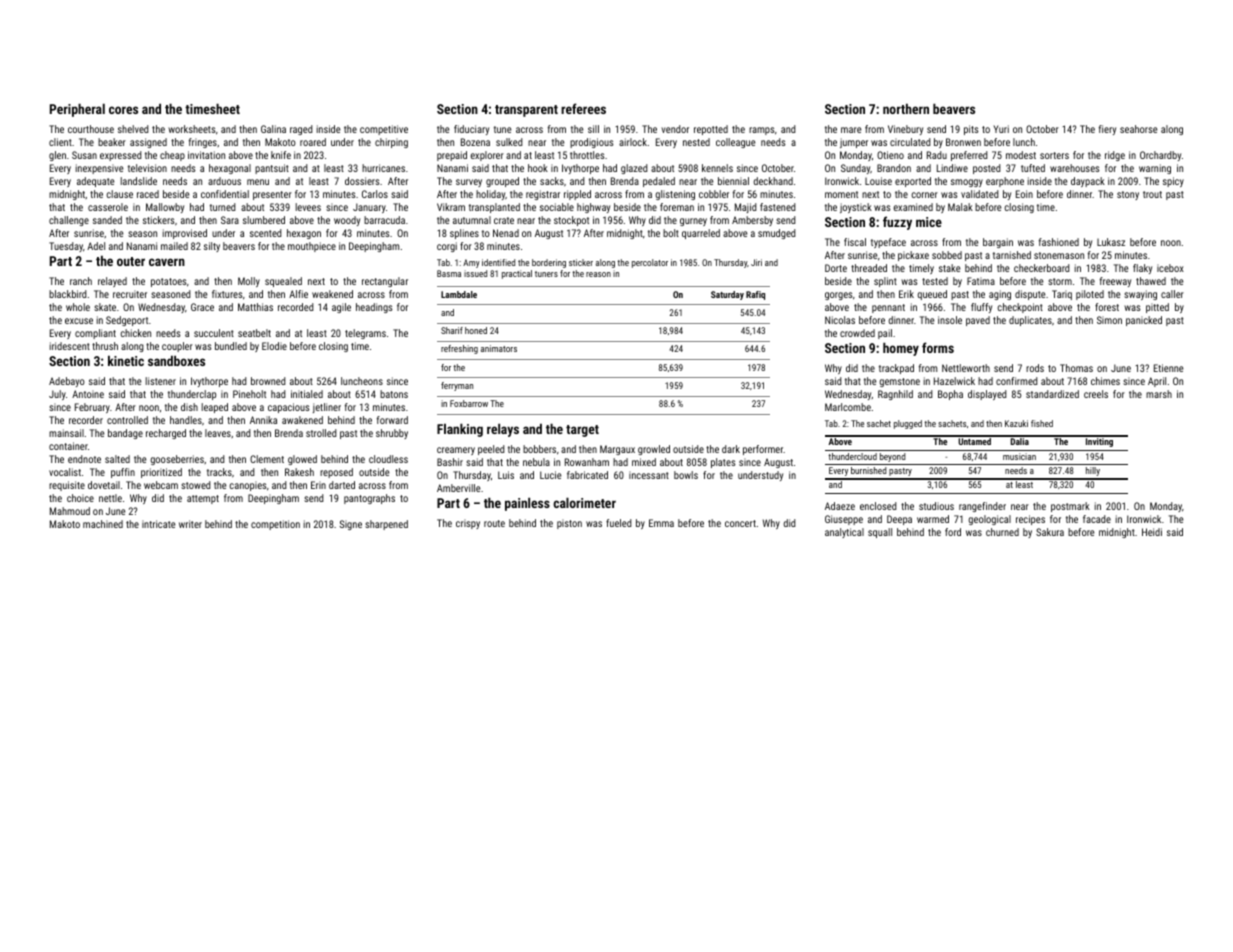 This screenshot has height=952, width=1233. Describe the element at coordinates (901, 349) in the screenshot. I see `homey` at that location.
